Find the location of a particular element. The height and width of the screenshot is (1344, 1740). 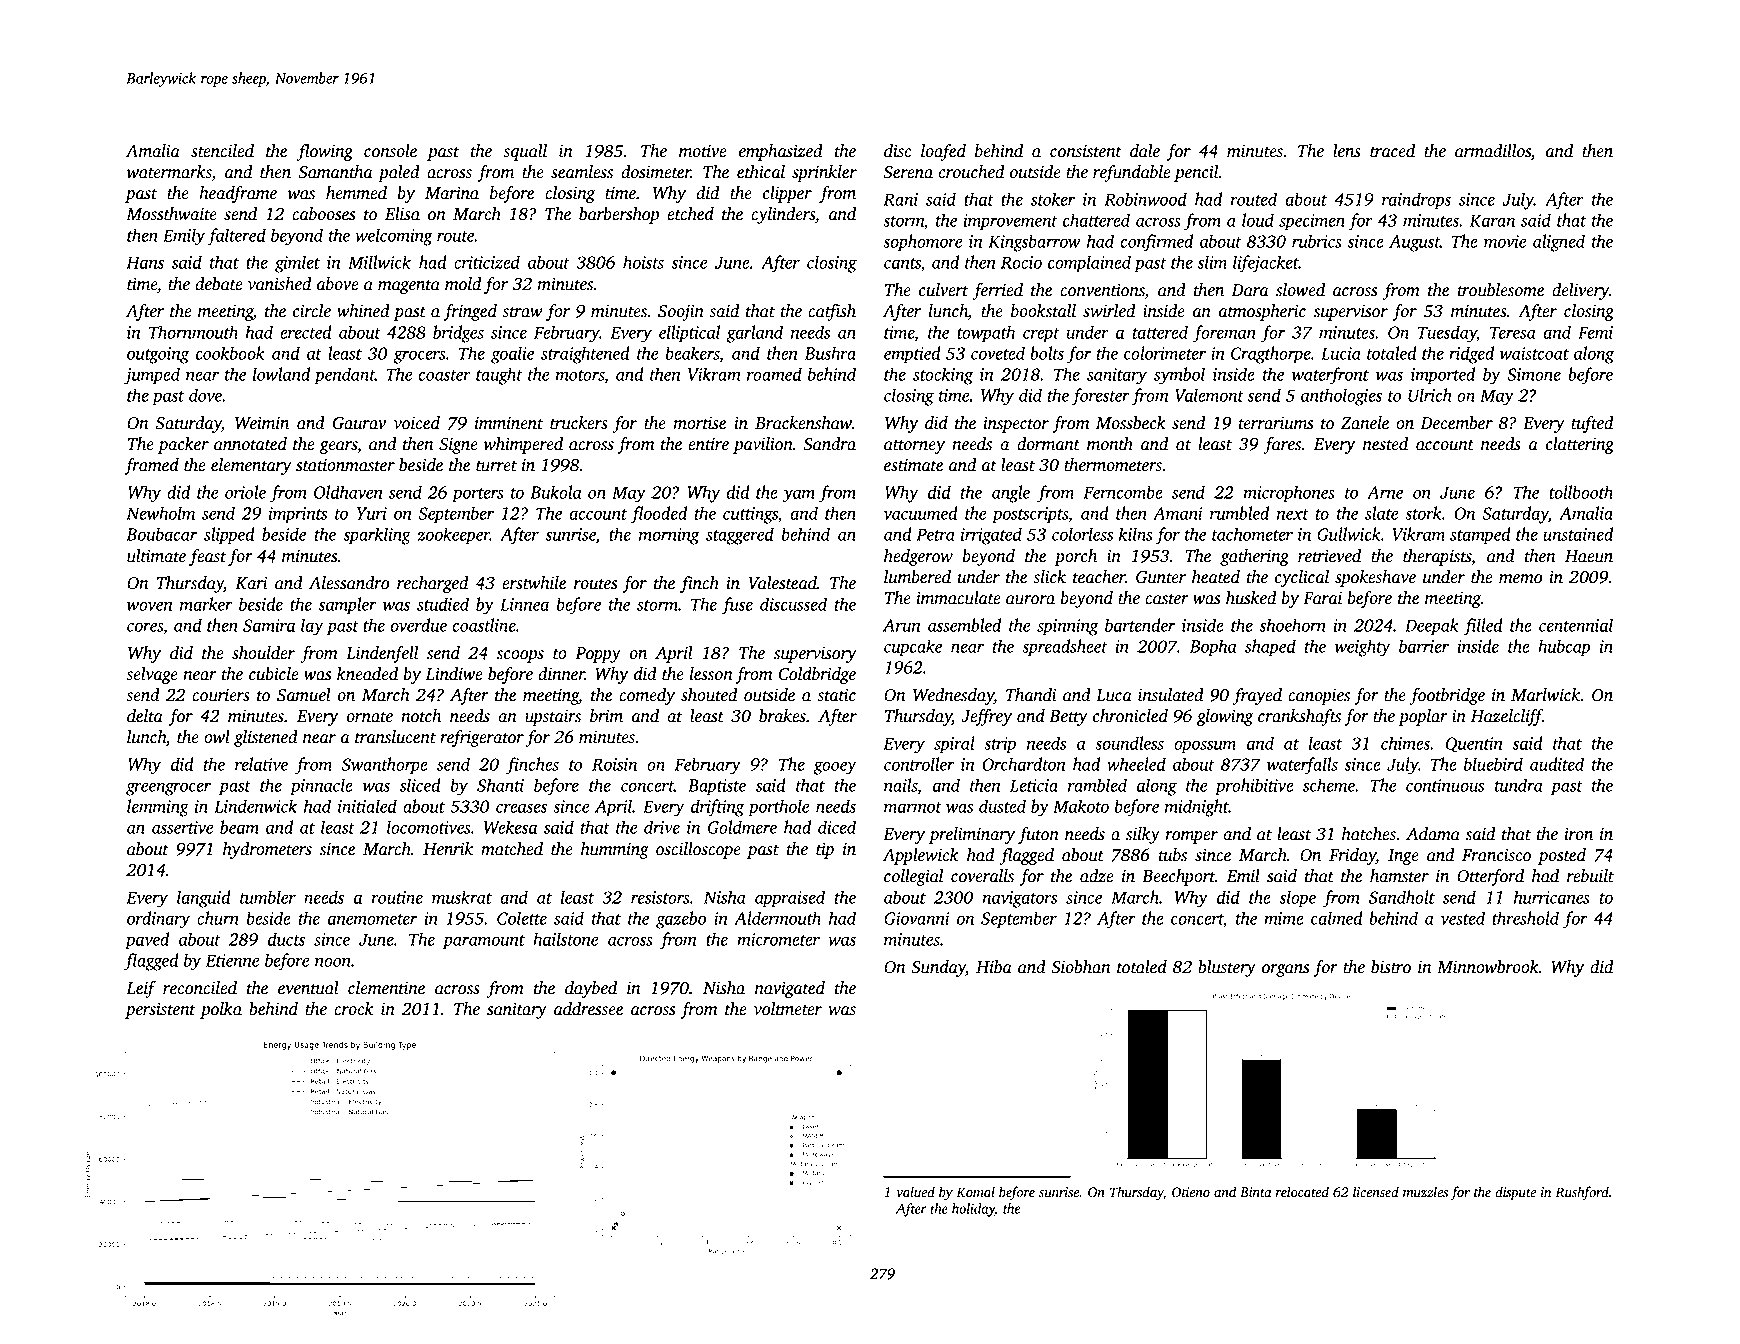

holiday is located at coordinates (973, 1210).
